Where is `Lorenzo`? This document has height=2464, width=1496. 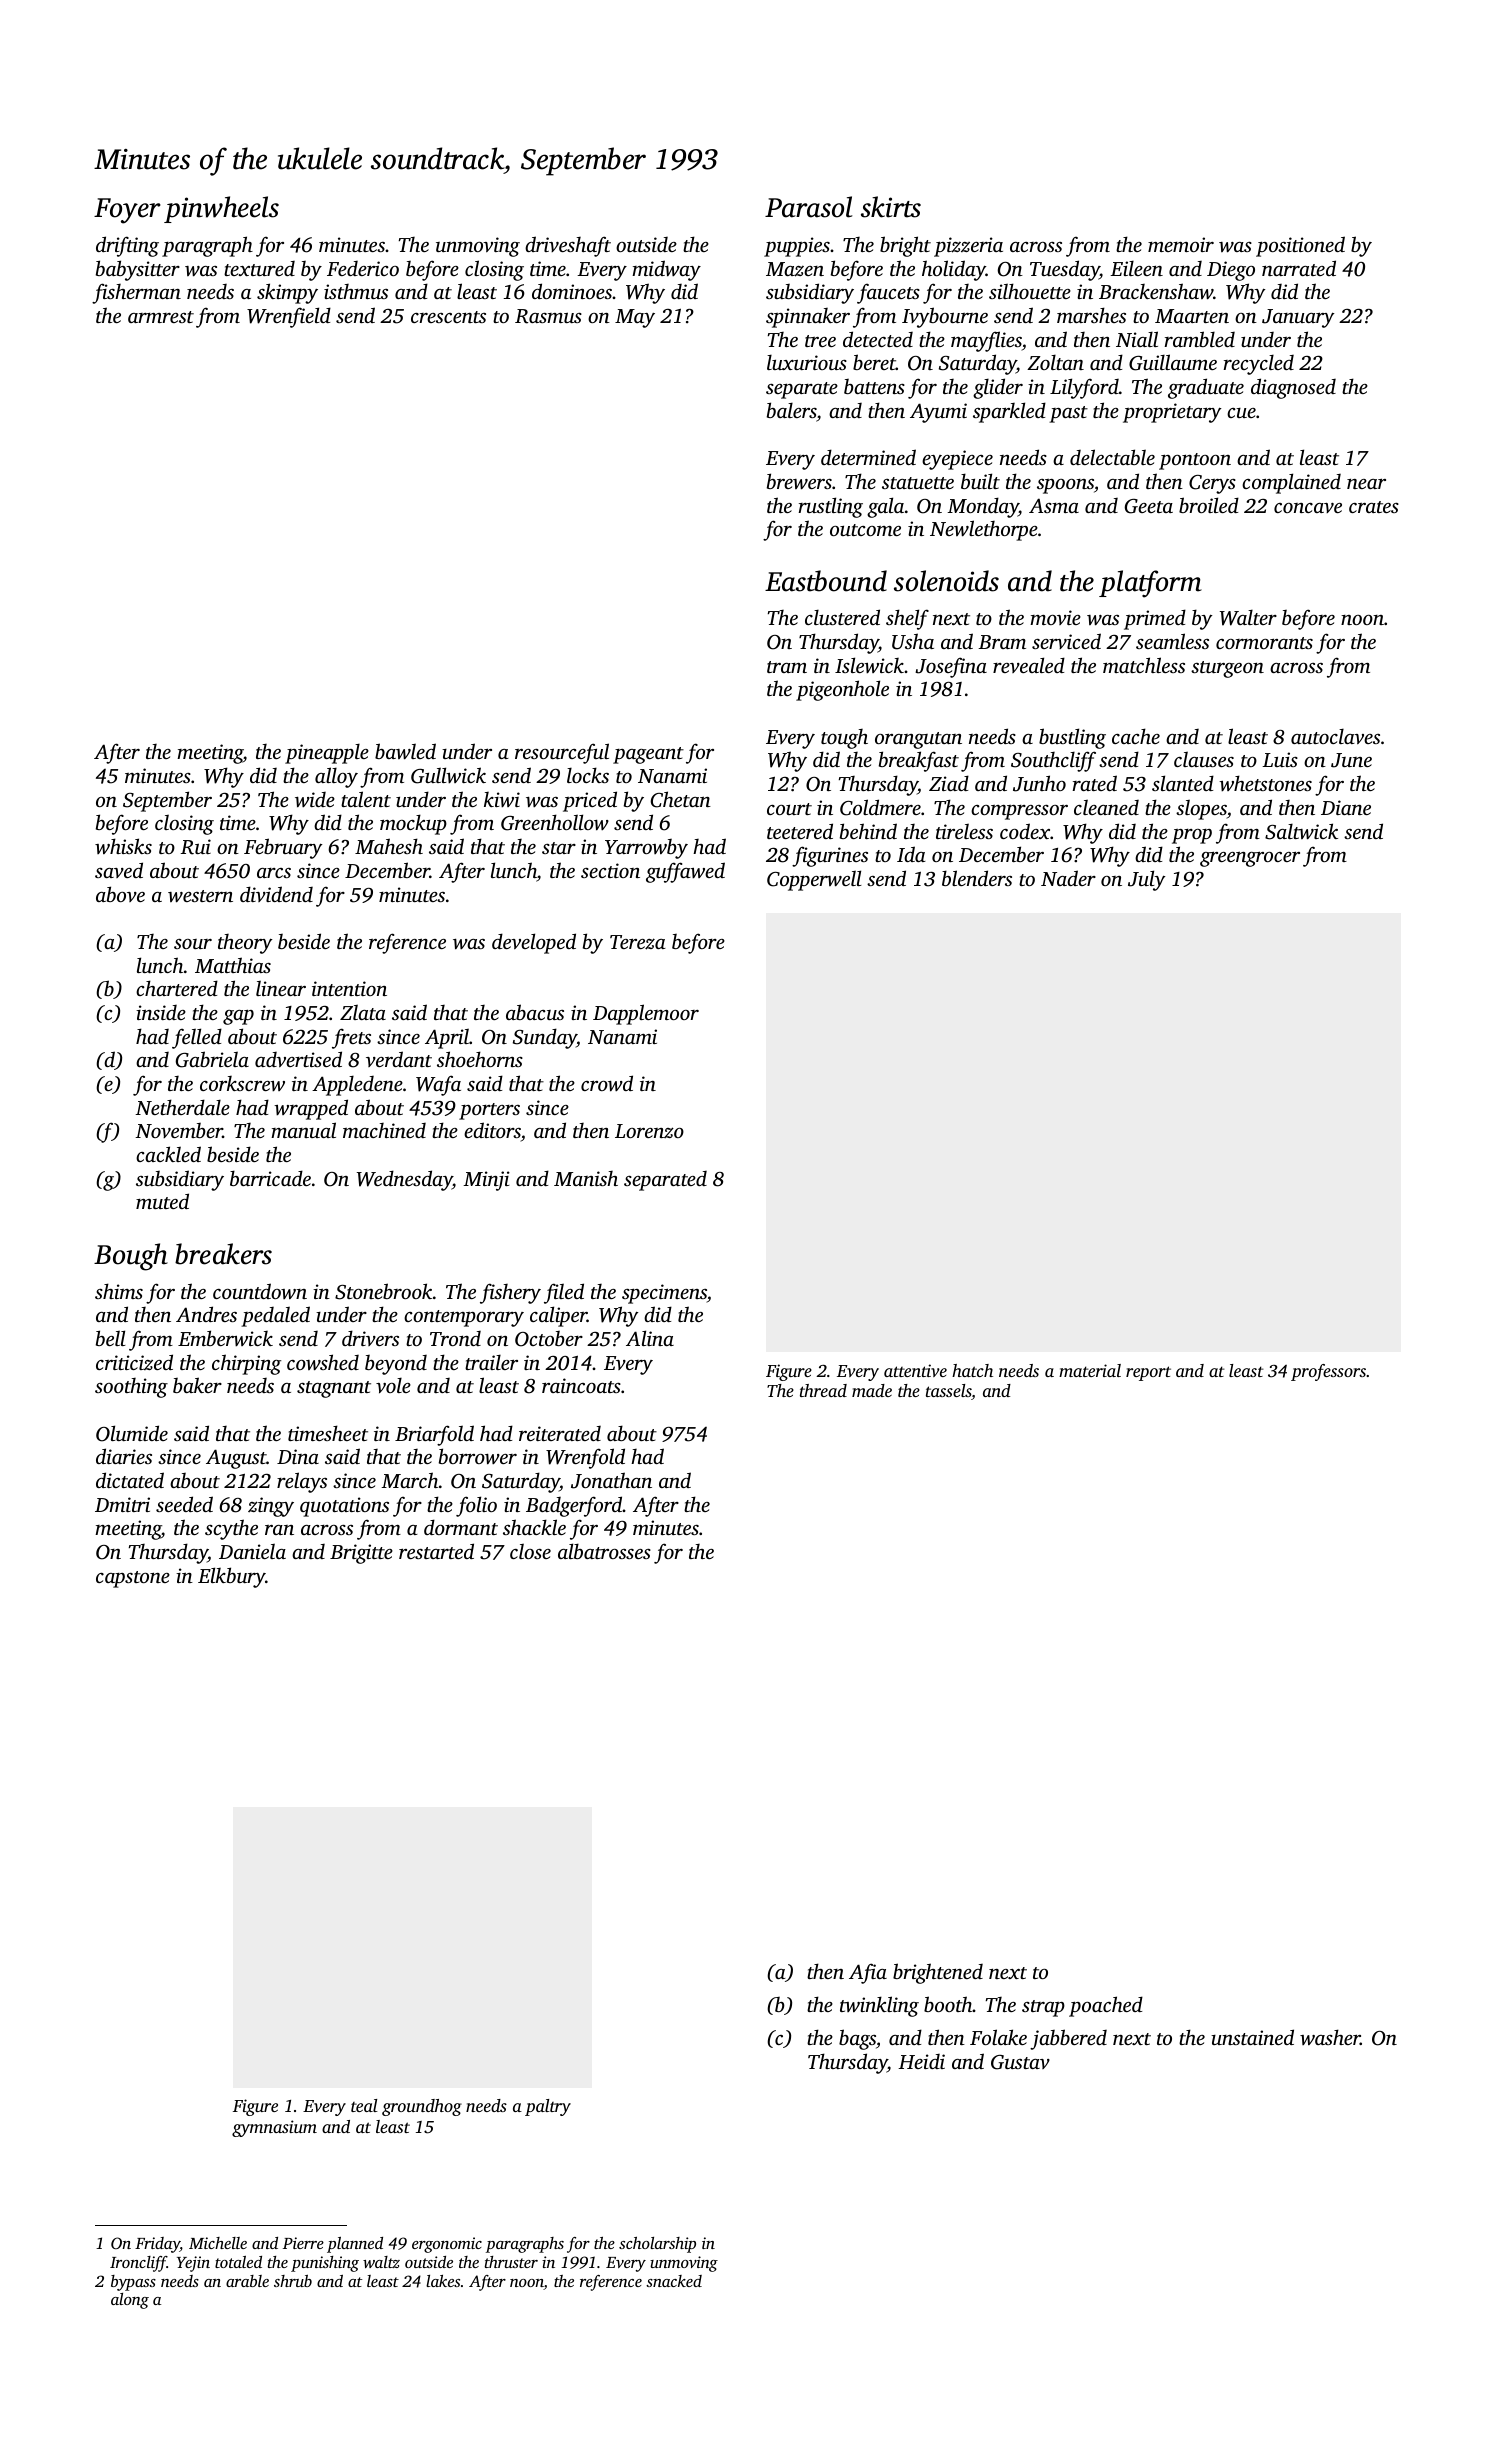
Lorenzo is located at coordinates (649, 1131).
